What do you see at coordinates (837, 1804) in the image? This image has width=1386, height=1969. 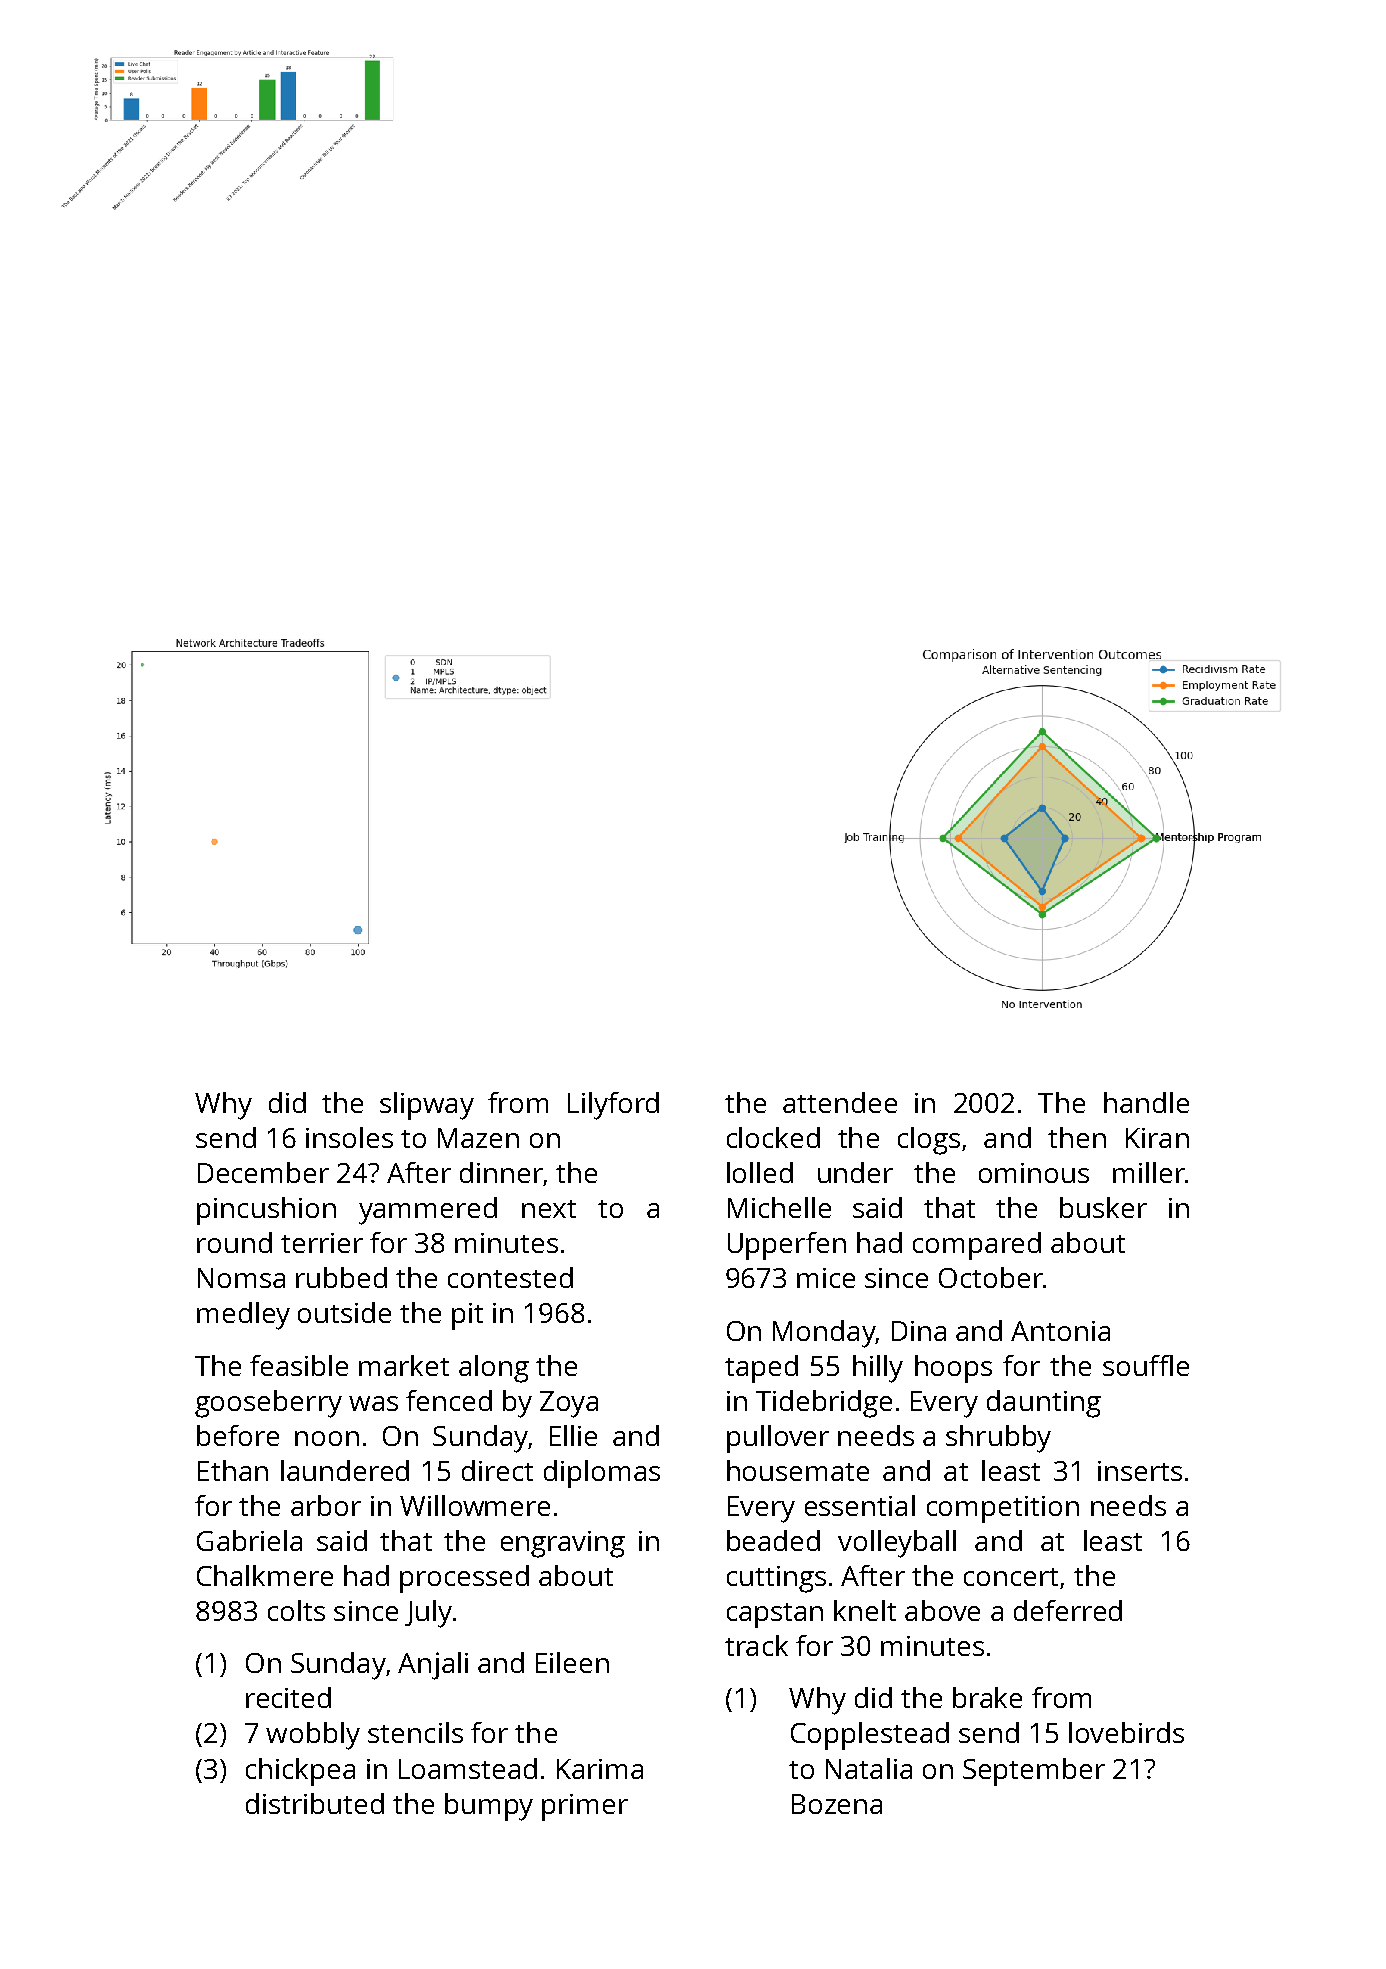 I see `Bozena` at bounding box center [837, 1804].
